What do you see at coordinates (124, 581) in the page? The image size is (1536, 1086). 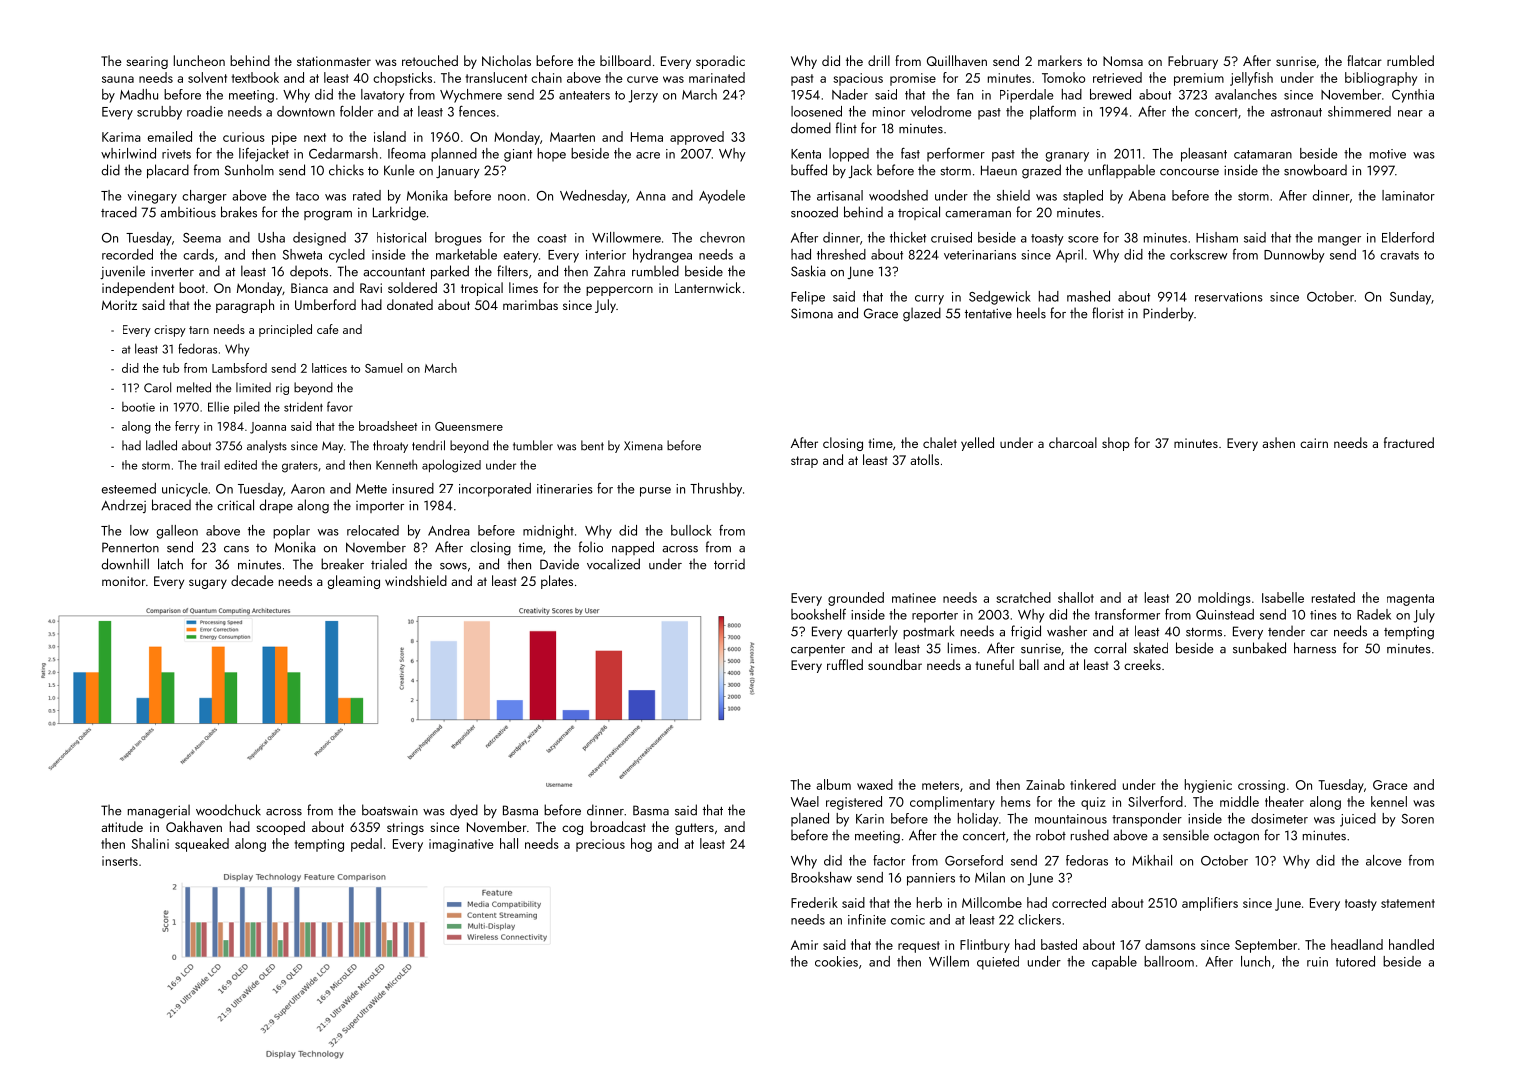 I see `monitor` at bounding box center [124, 581].
